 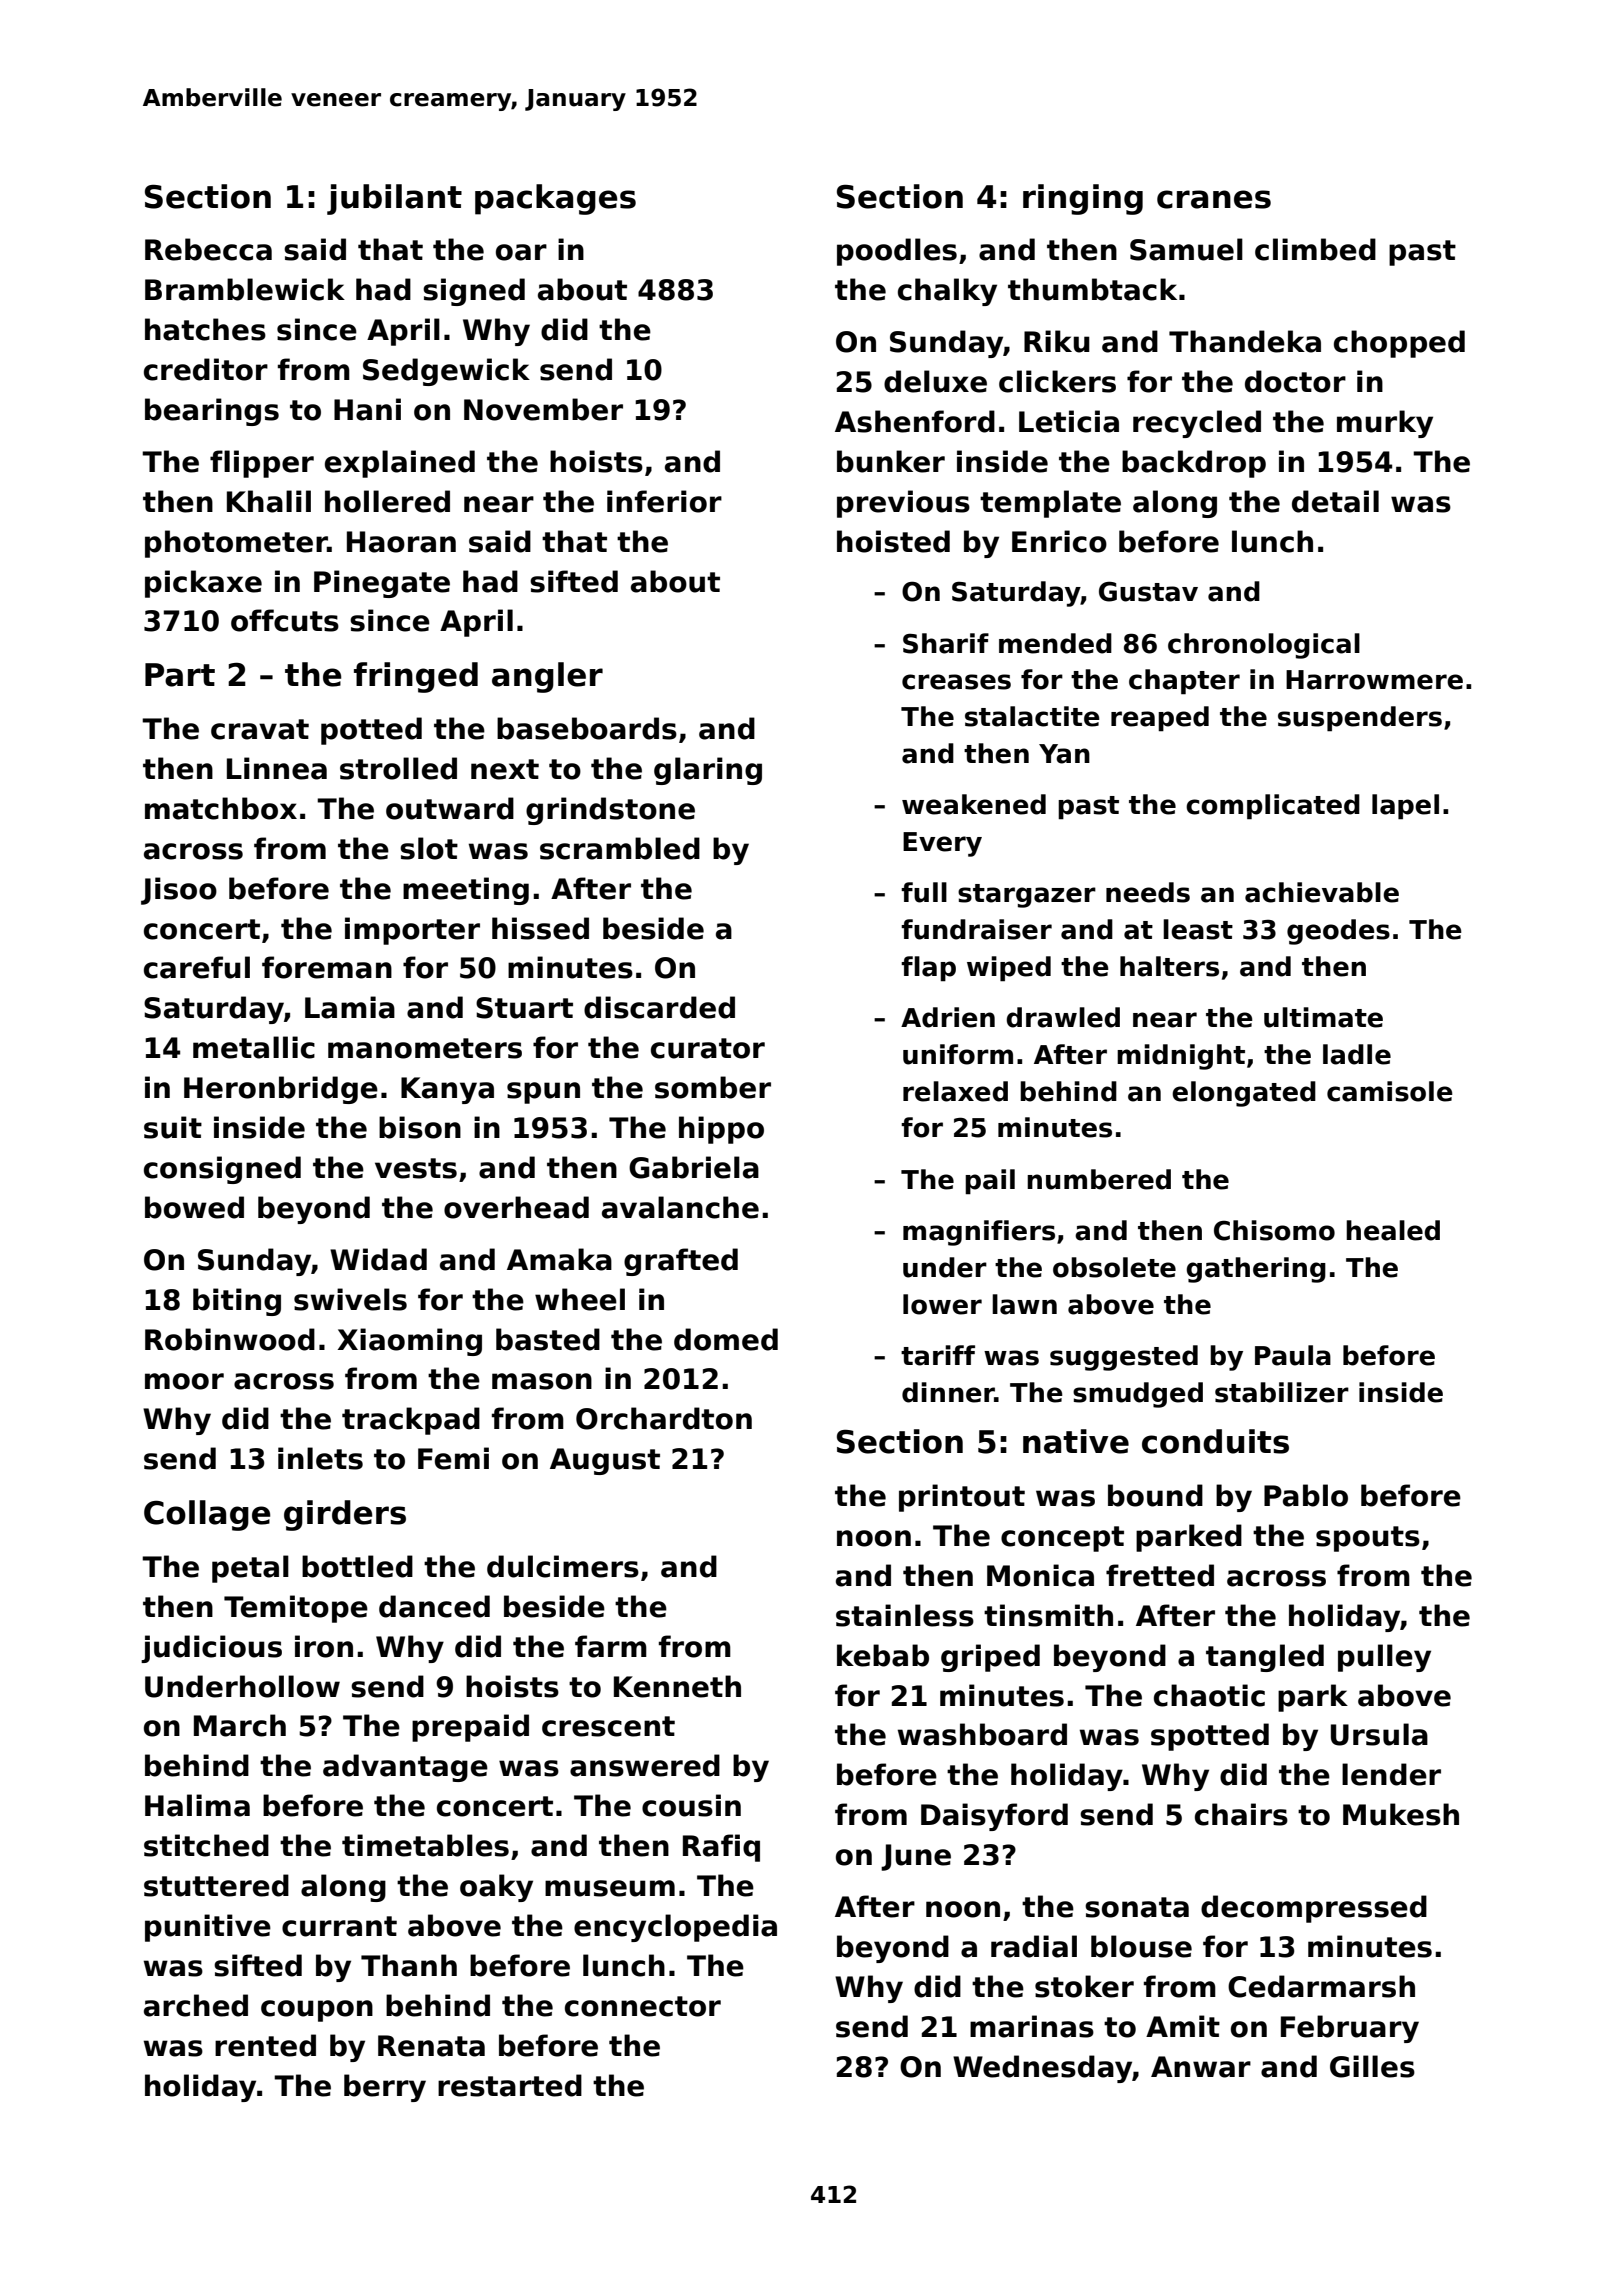 What do you see at coordinates (1209, 1695) in the image?
I see `chaotic` at bounding box center [1209, 1695].
